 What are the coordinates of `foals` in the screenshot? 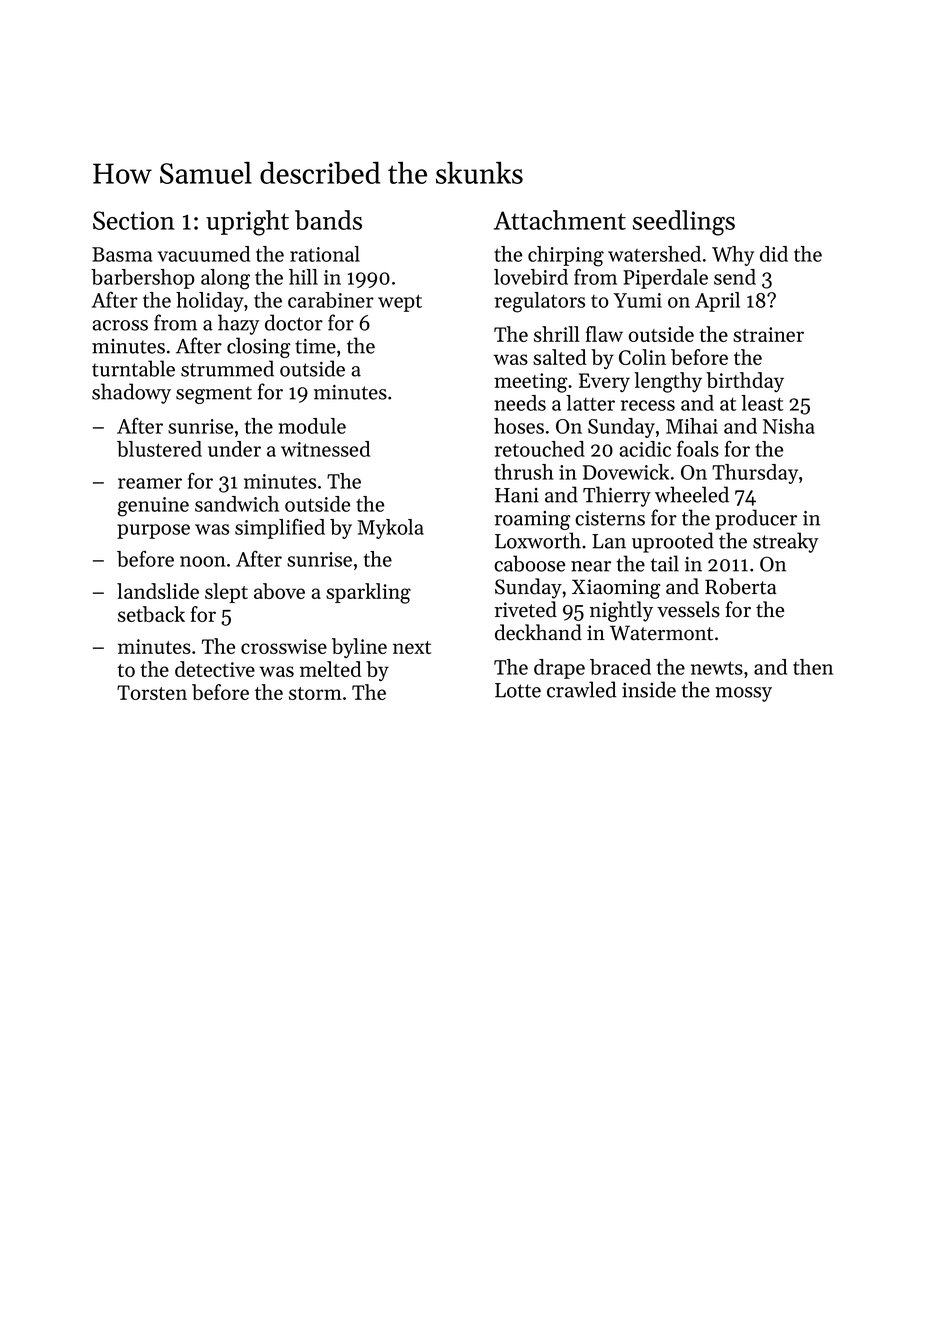 It's located at (698, 448).
